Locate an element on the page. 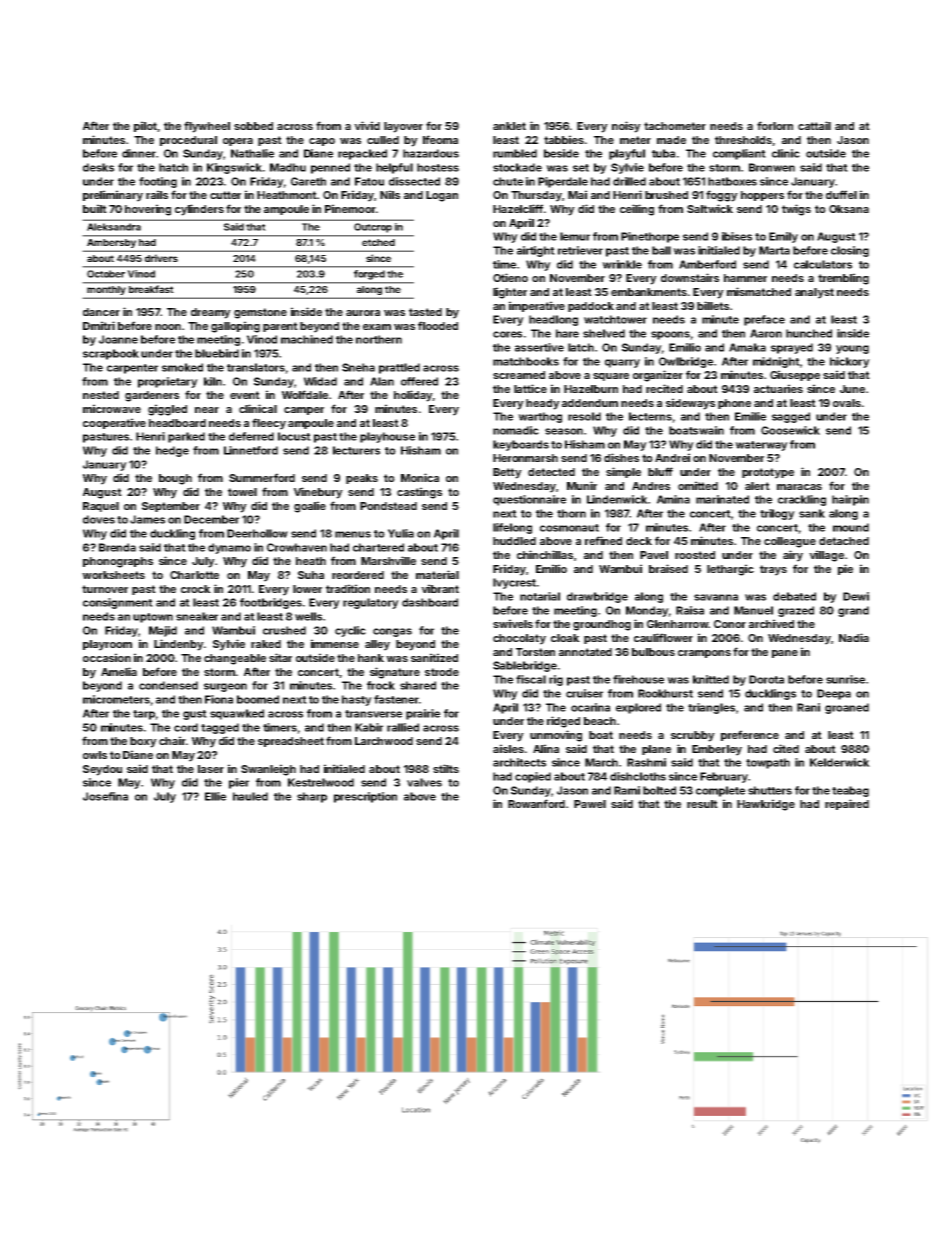 This page has width=952, height=1233. pilot is located at coordinates (145, 126).
